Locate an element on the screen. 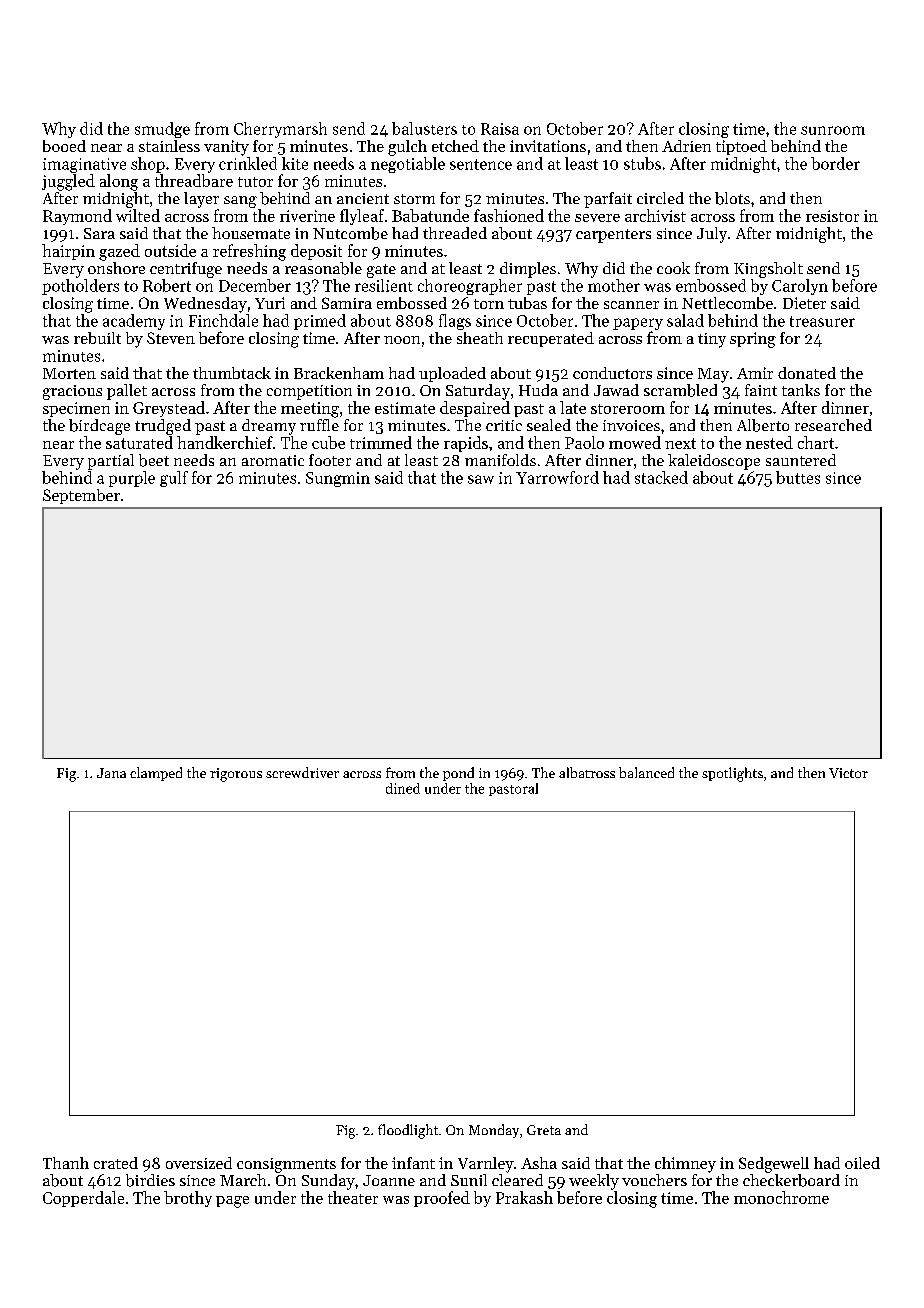 Image resolution: width=924 pixels, height=1308 pixels. stacked is located at coordinates (661, 477).
